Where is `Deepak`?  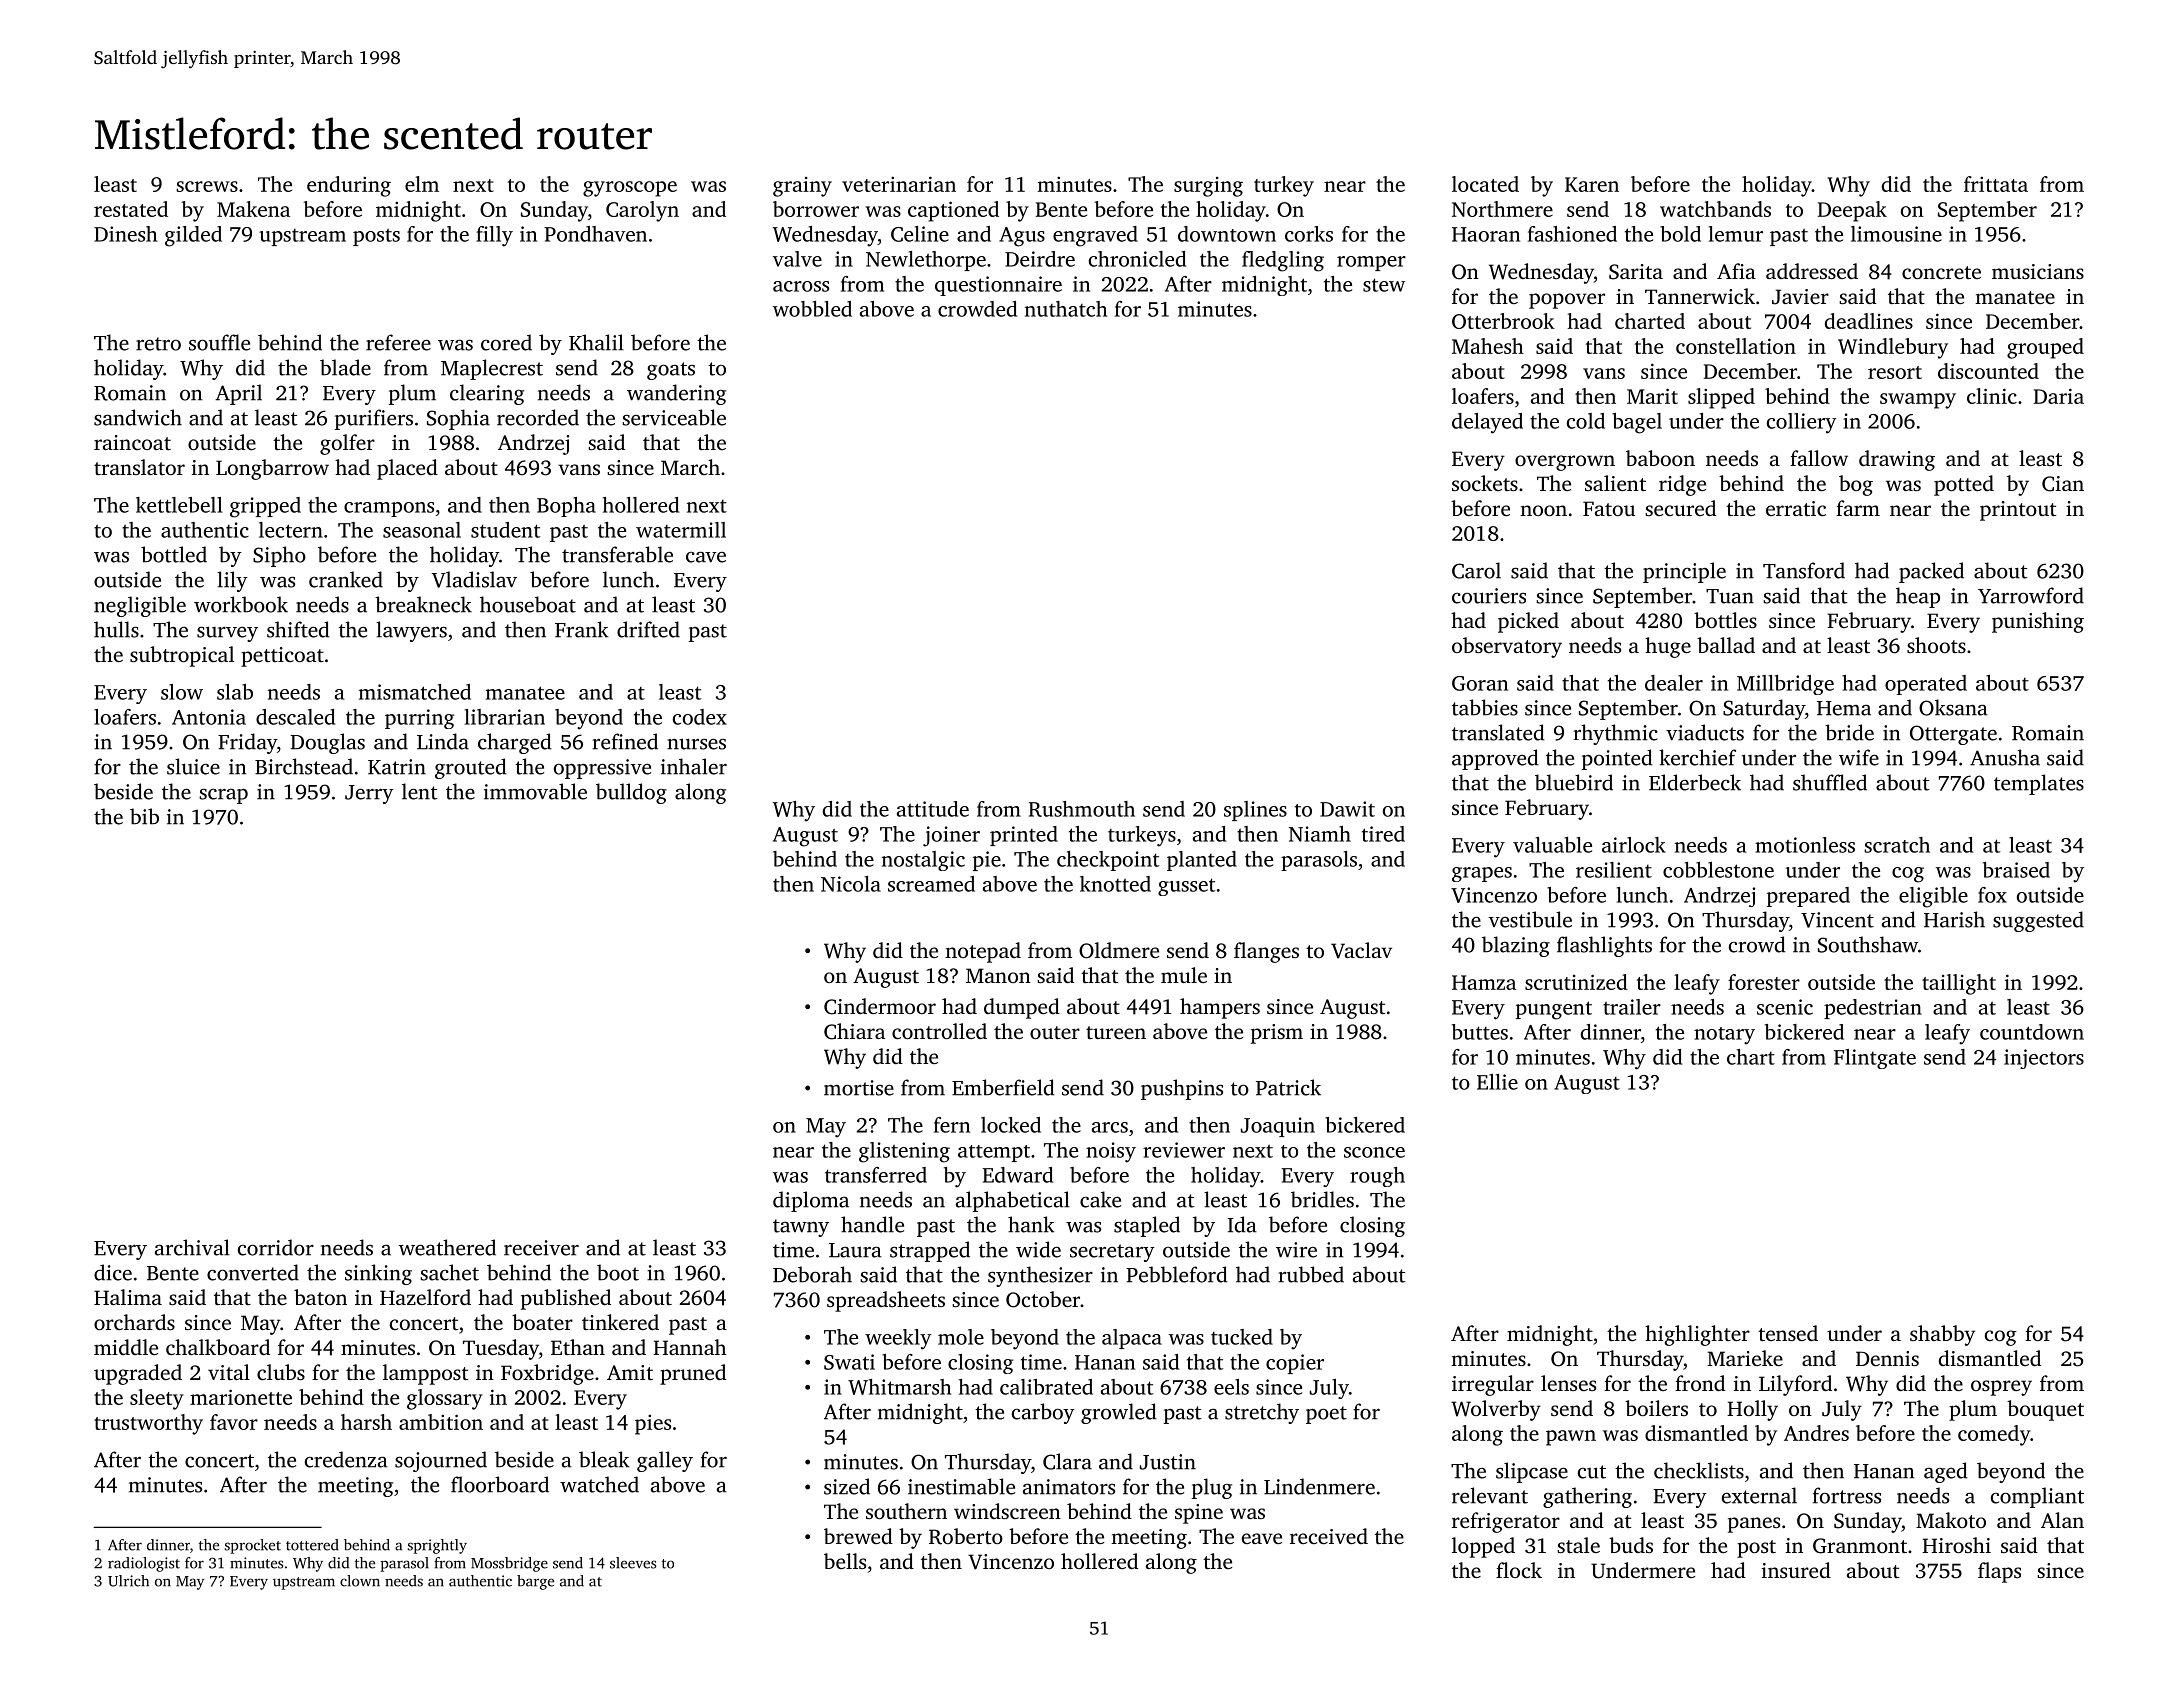 Deepak is located at coordinates (1852, 211).
